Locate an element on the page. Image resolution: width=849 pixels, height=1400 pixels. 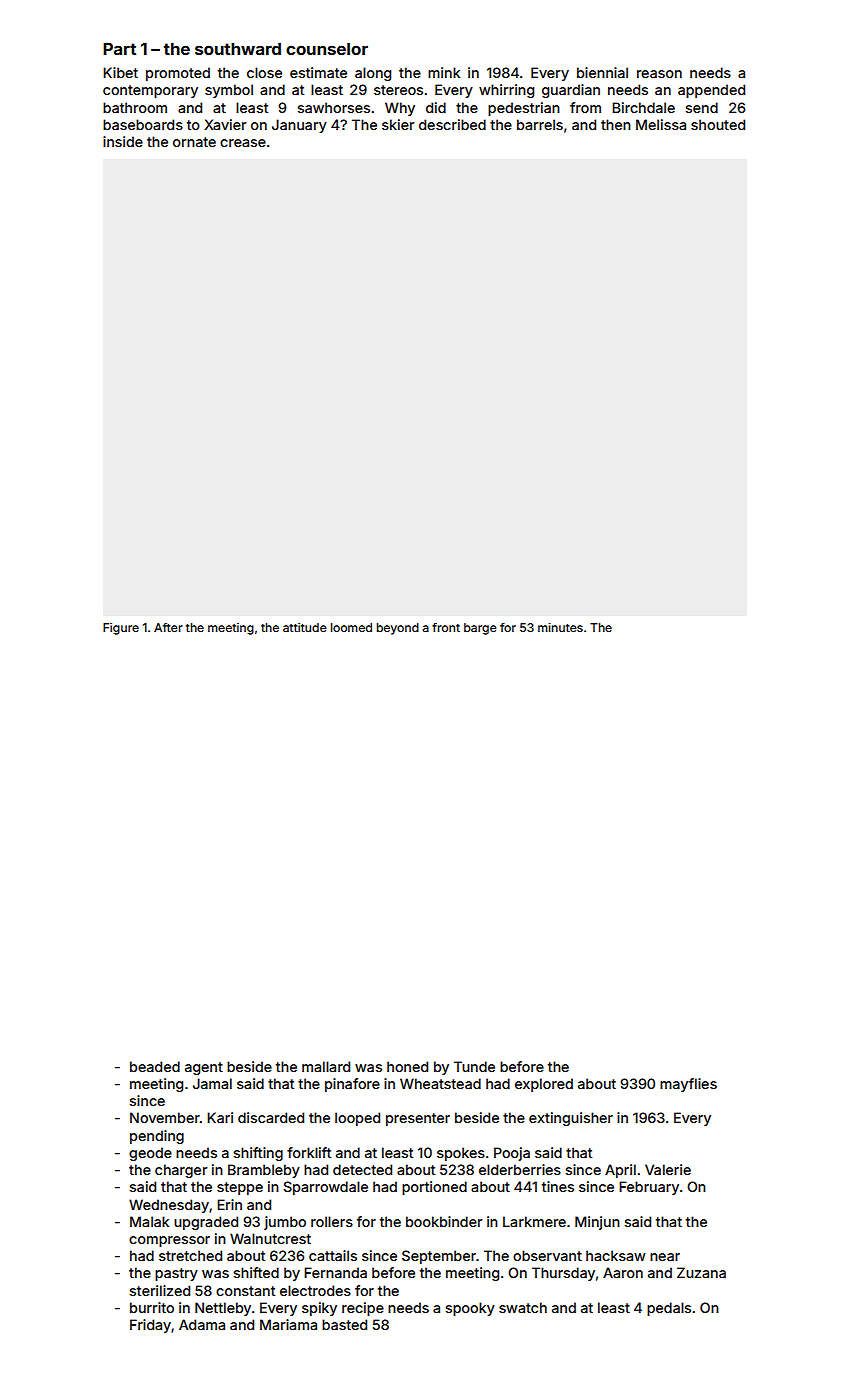
minutes is located at coordinates (560, 627).
